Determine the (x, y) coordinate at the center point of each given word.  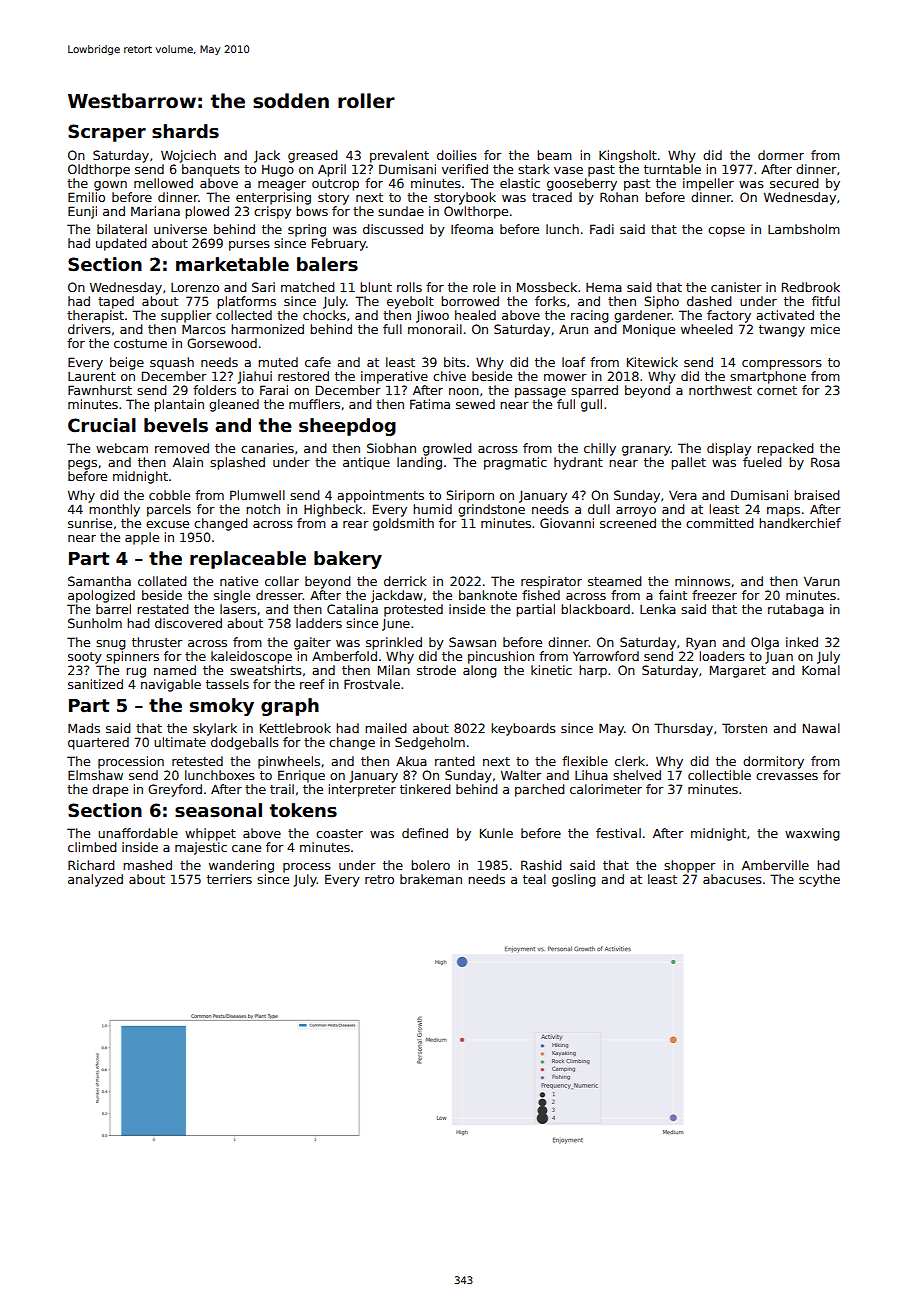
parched (540, 790)
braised (817, 495)
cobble (169, 495)
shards (185, 131)
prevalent (399, 156)
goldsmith (403, 524)
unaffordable (138, 833)
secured (794, 183)
